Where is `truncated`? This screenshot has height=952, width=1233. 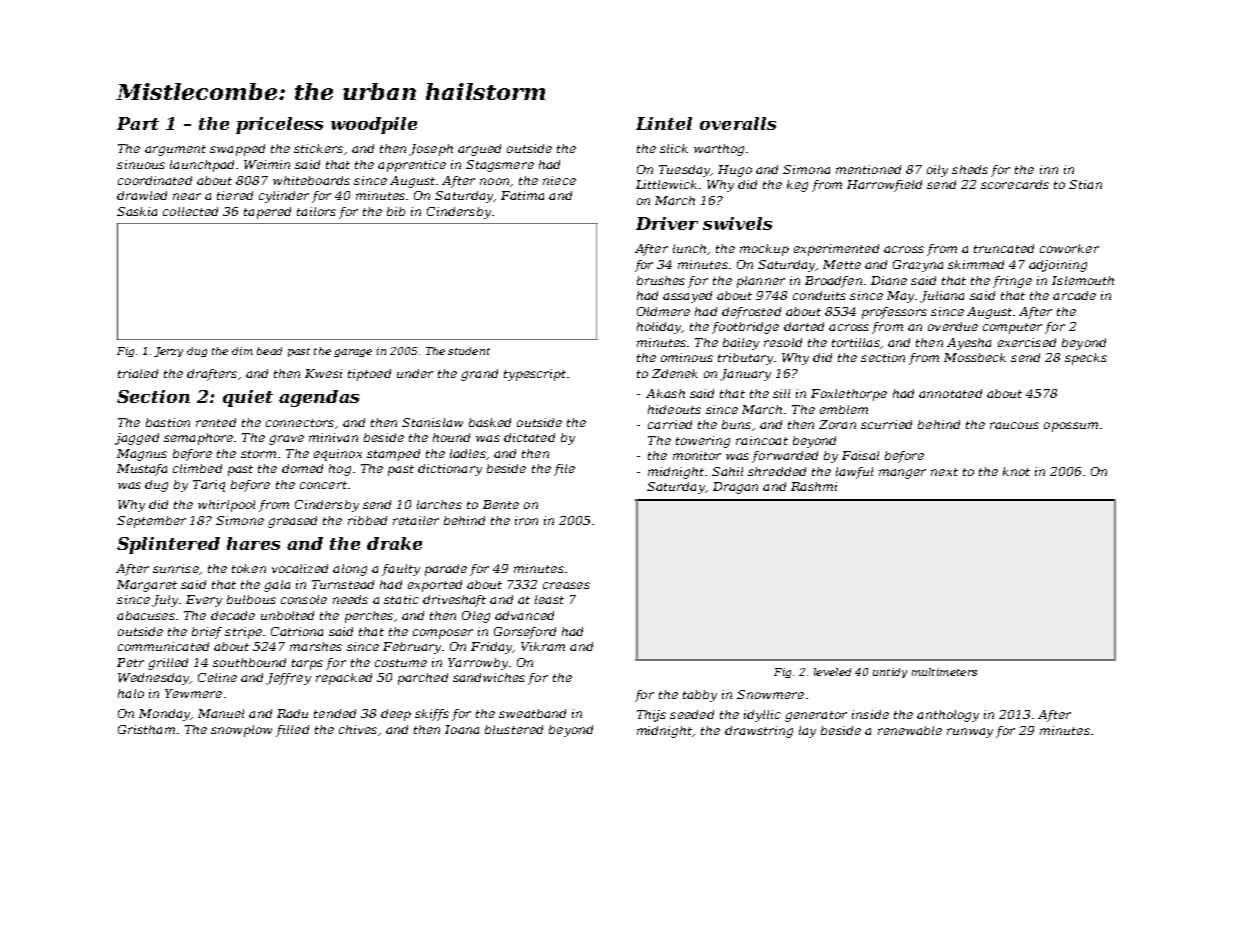
truncated is located at coordinates (1004, 248).
